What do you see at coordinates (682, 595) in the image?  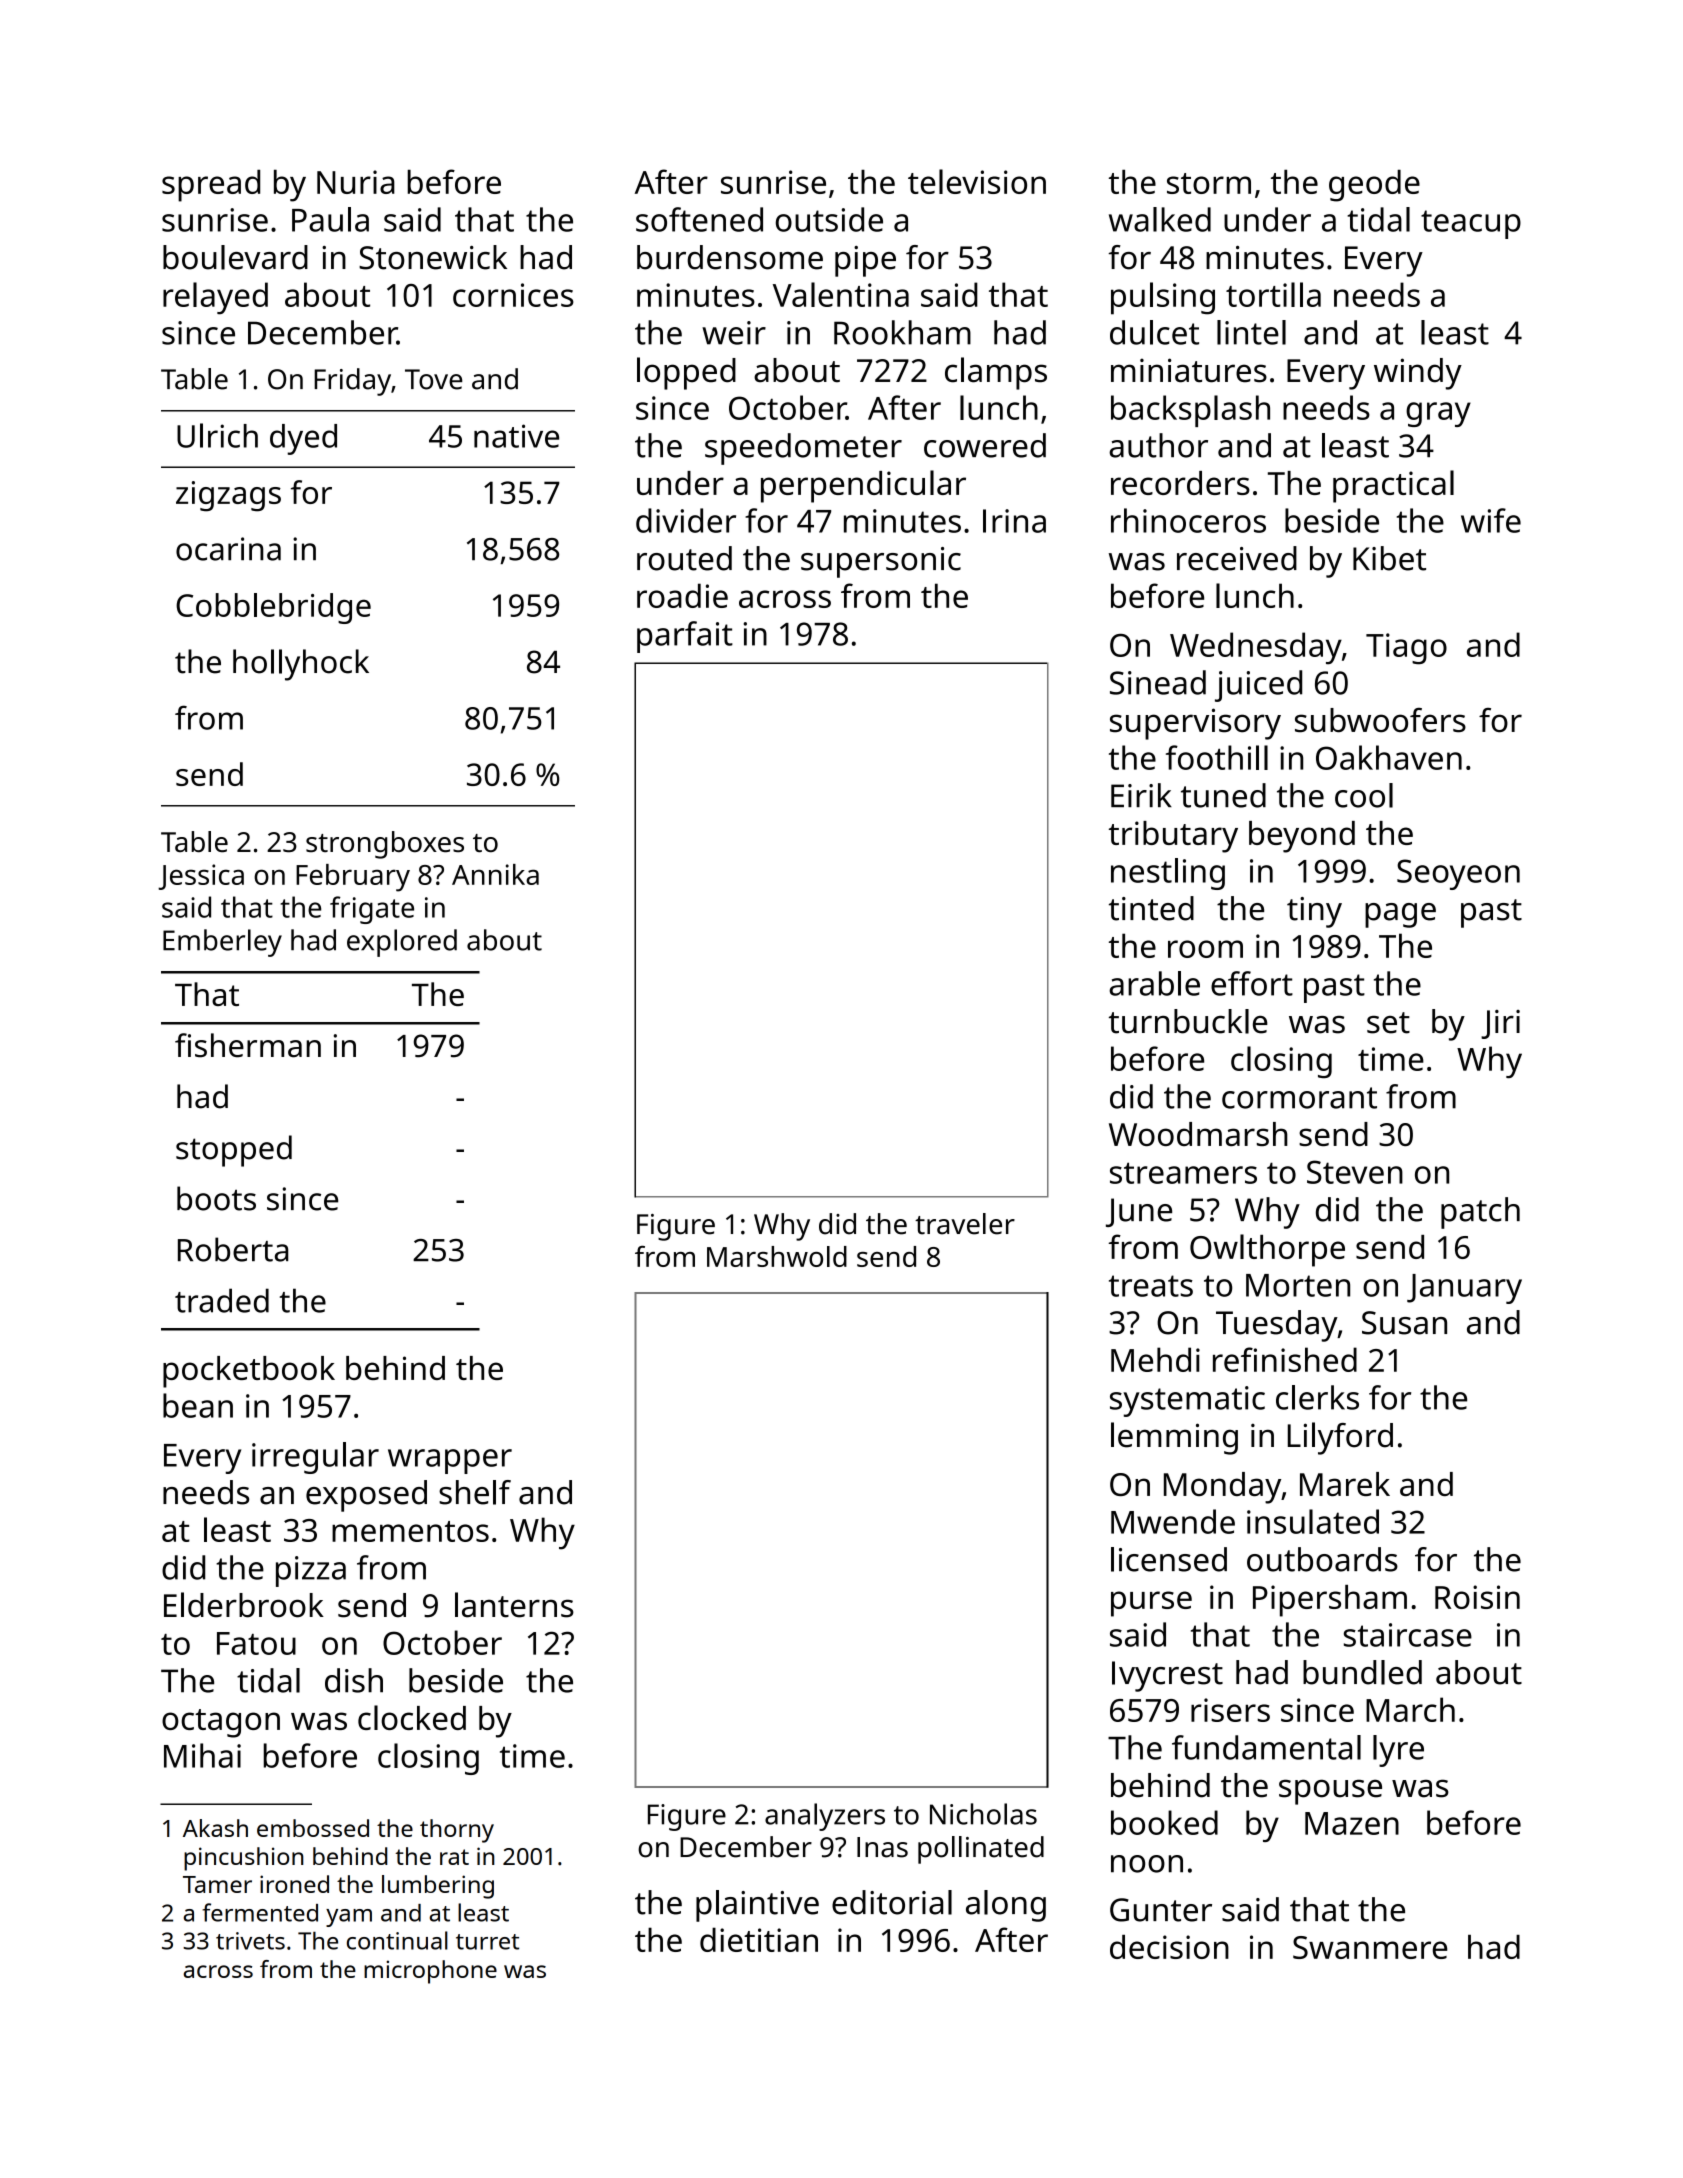 I see `roadie` at bounding box center [682, 595].
